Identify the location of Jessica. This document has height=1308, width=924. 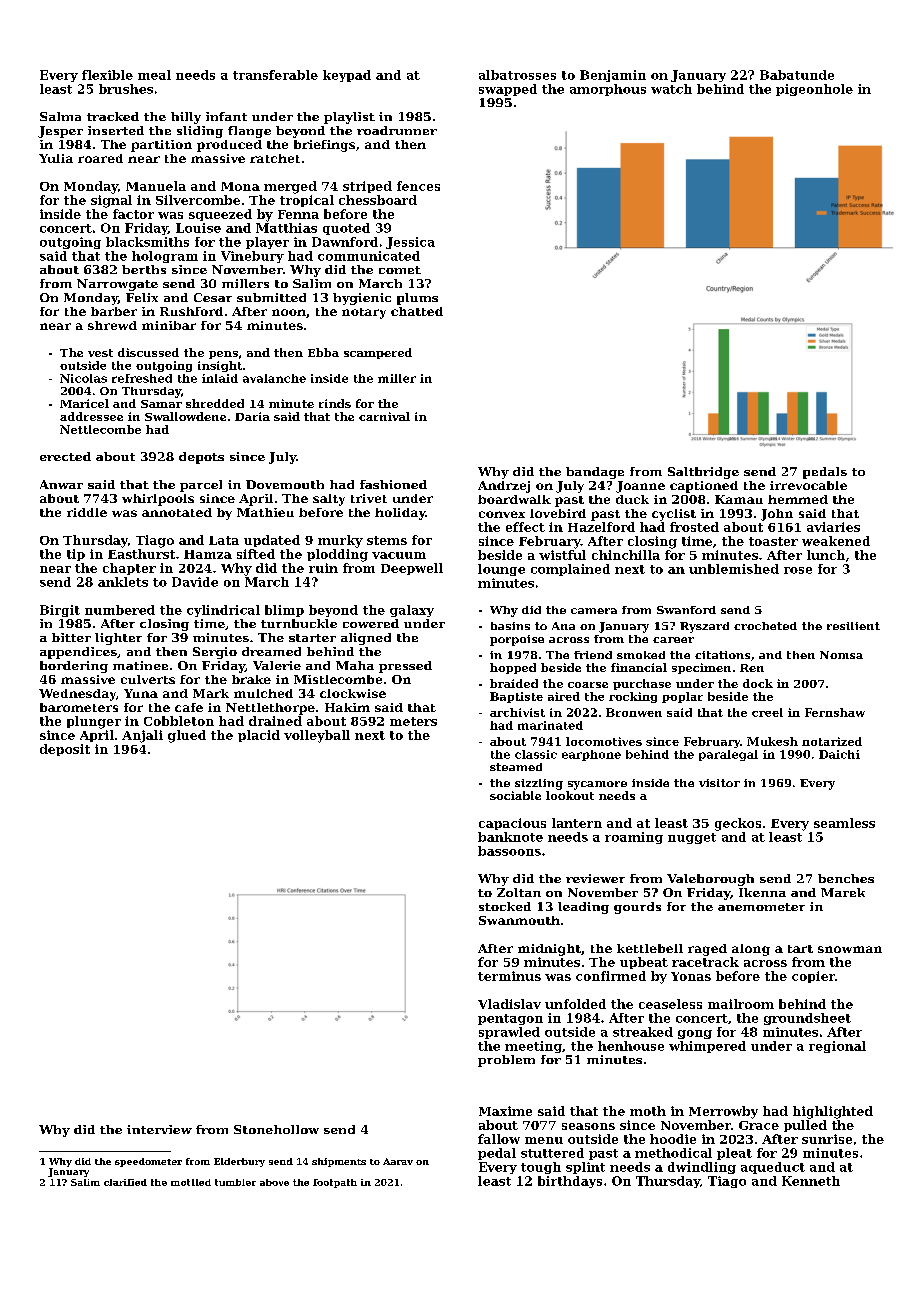
(410, 243).
